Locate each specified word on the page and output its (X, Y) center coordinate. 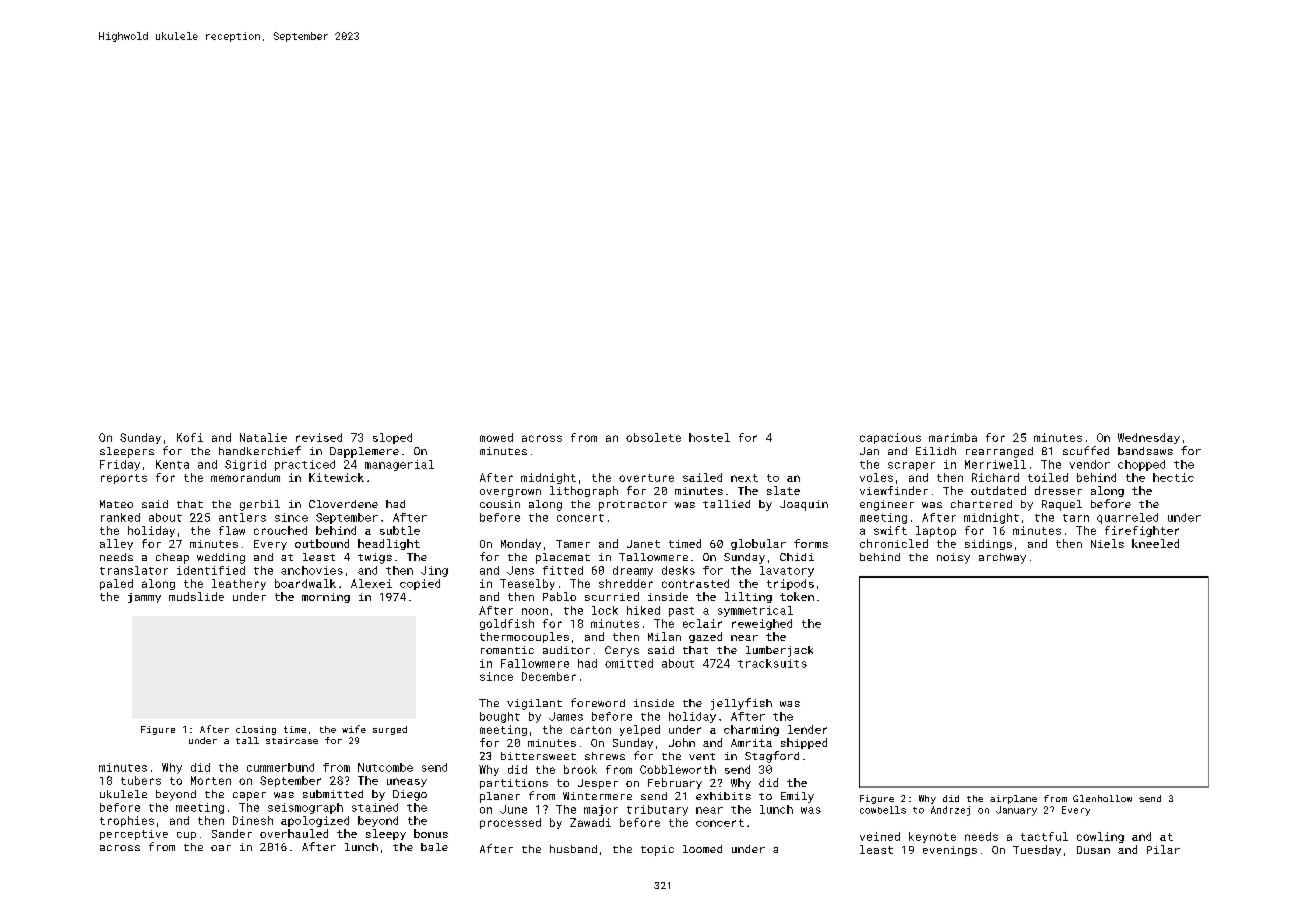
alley (116, 544)
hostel (709, 437)
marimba (953, 437)
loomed (702, 849)
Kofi (190, 437)
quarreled (1127, 518)
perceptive (134, 835)
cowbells (883, 810)
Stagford (772, 757)
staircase (292, 740)
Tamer (573, 544)
